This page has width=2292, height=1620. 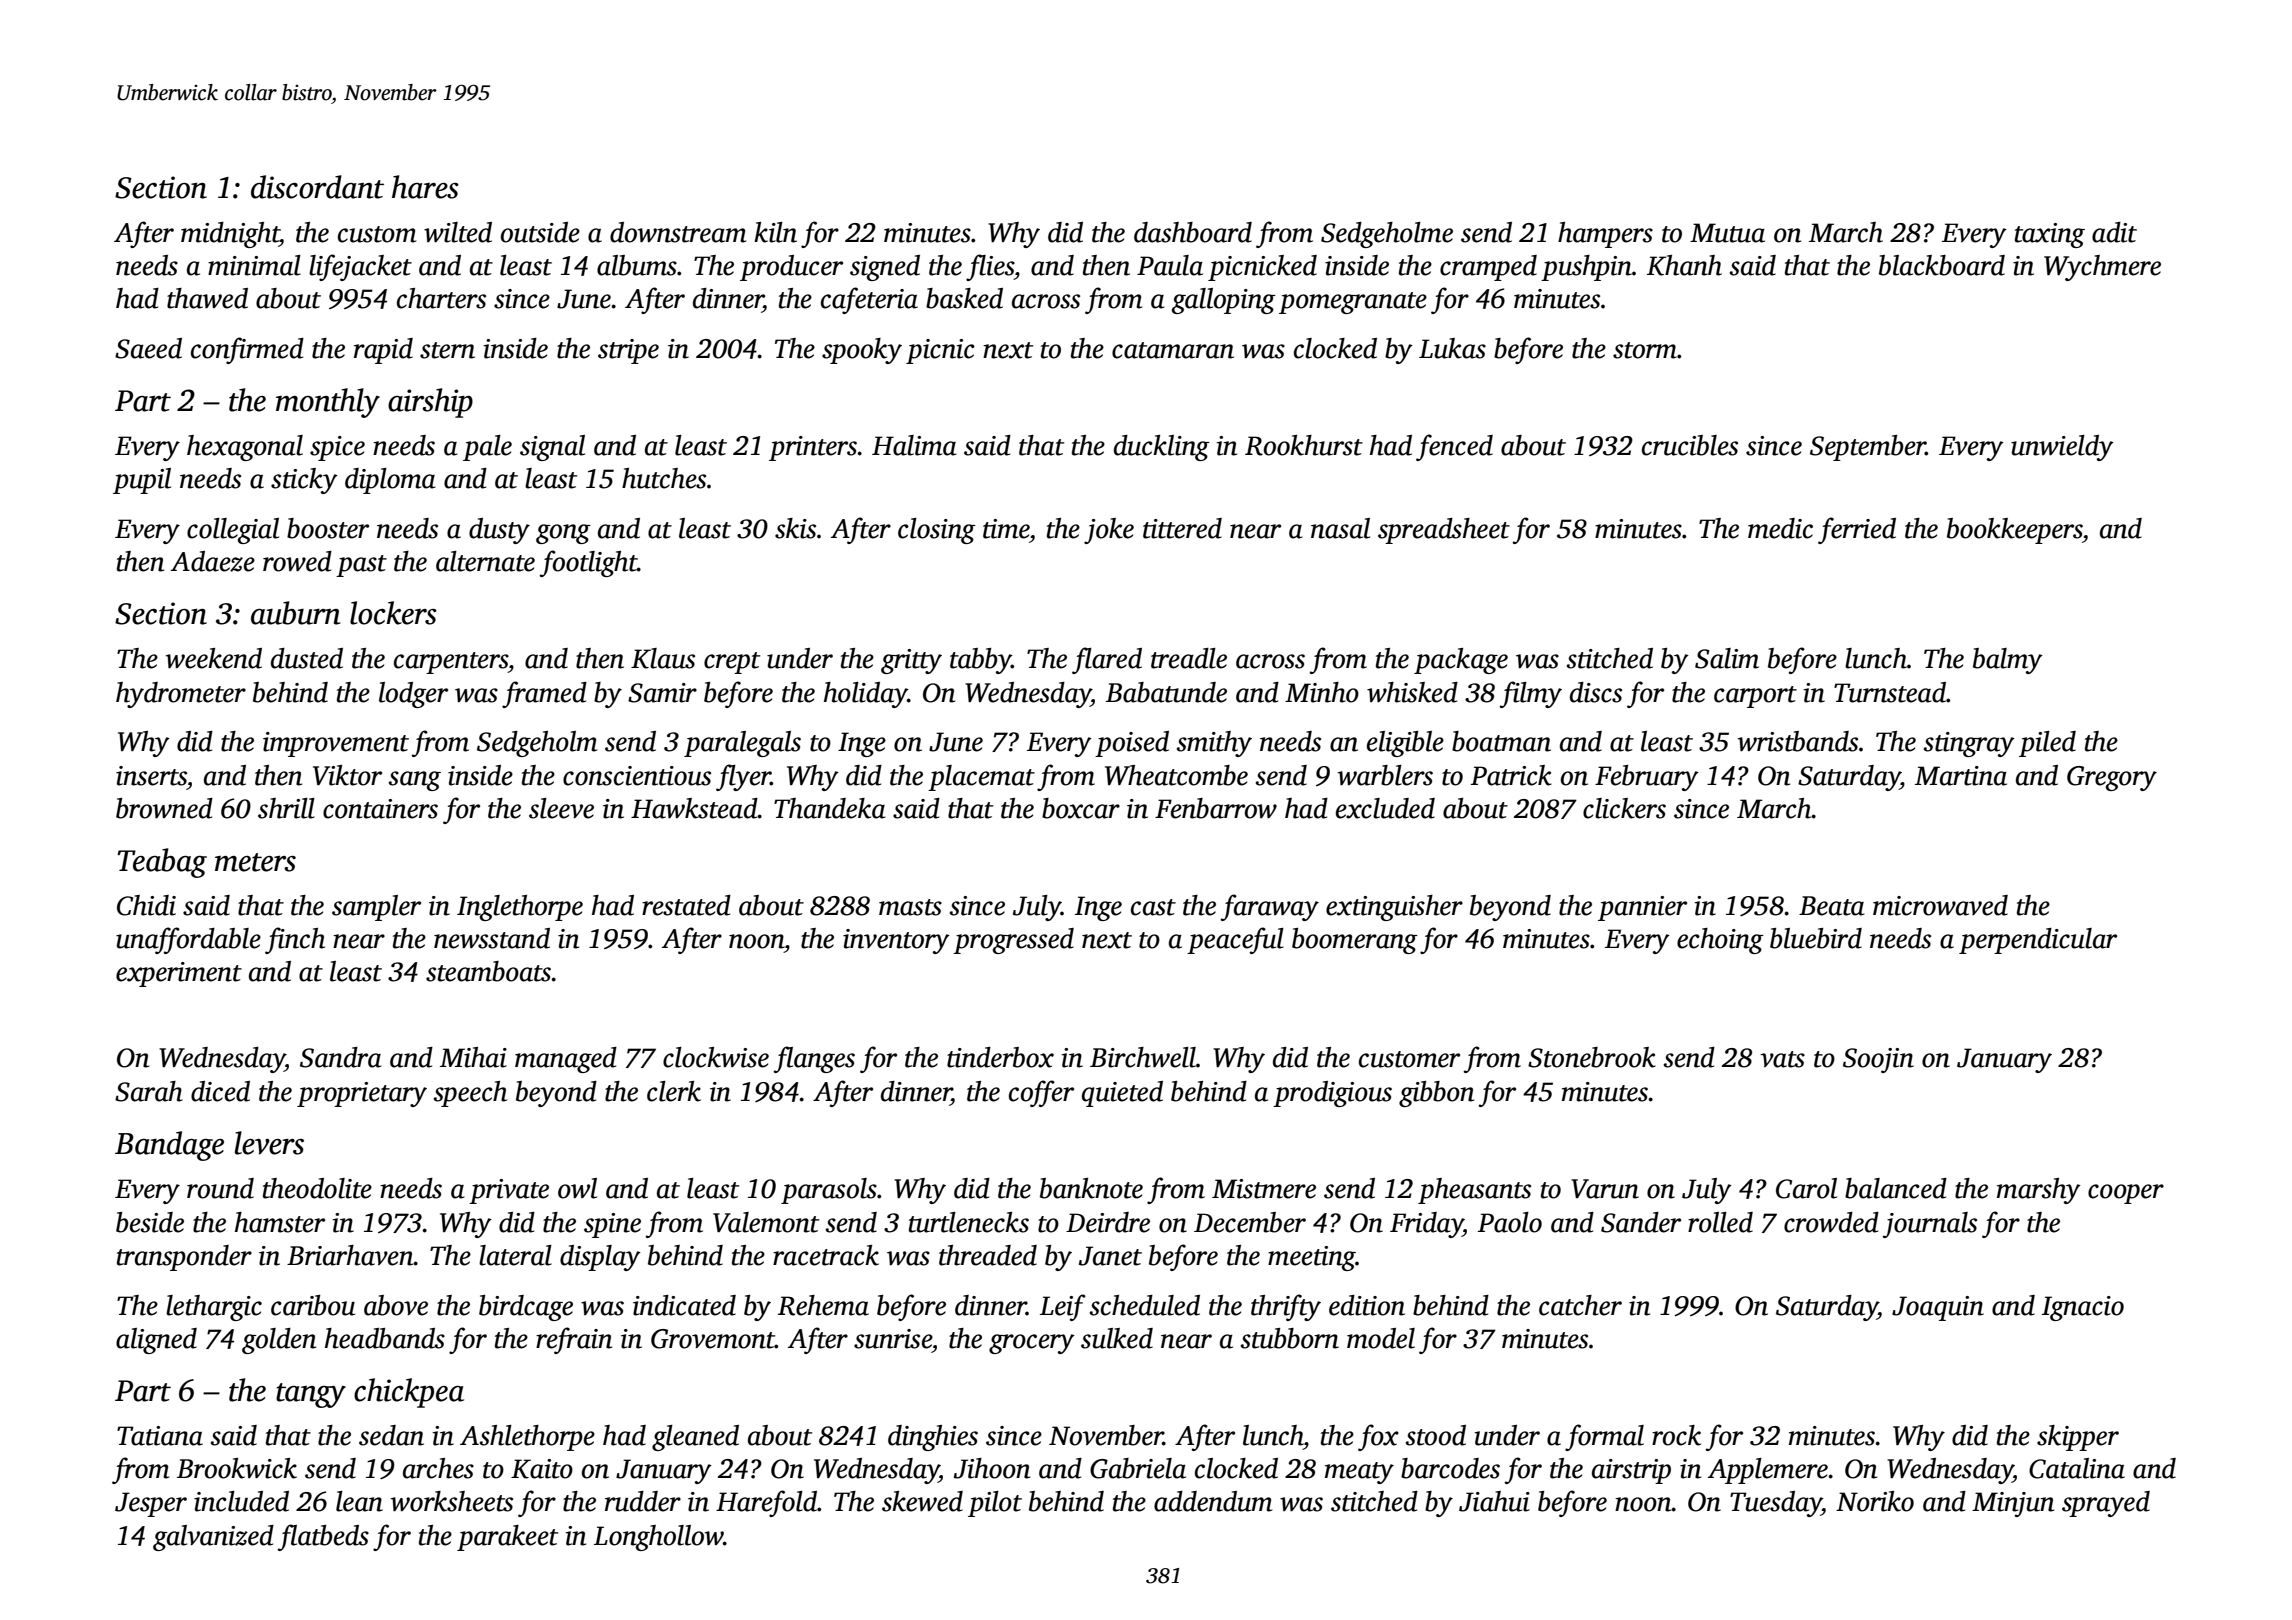 What do you see at coordinates (2114, 232) in the page?
I see `adit` at bounding box center [2114, 232].
